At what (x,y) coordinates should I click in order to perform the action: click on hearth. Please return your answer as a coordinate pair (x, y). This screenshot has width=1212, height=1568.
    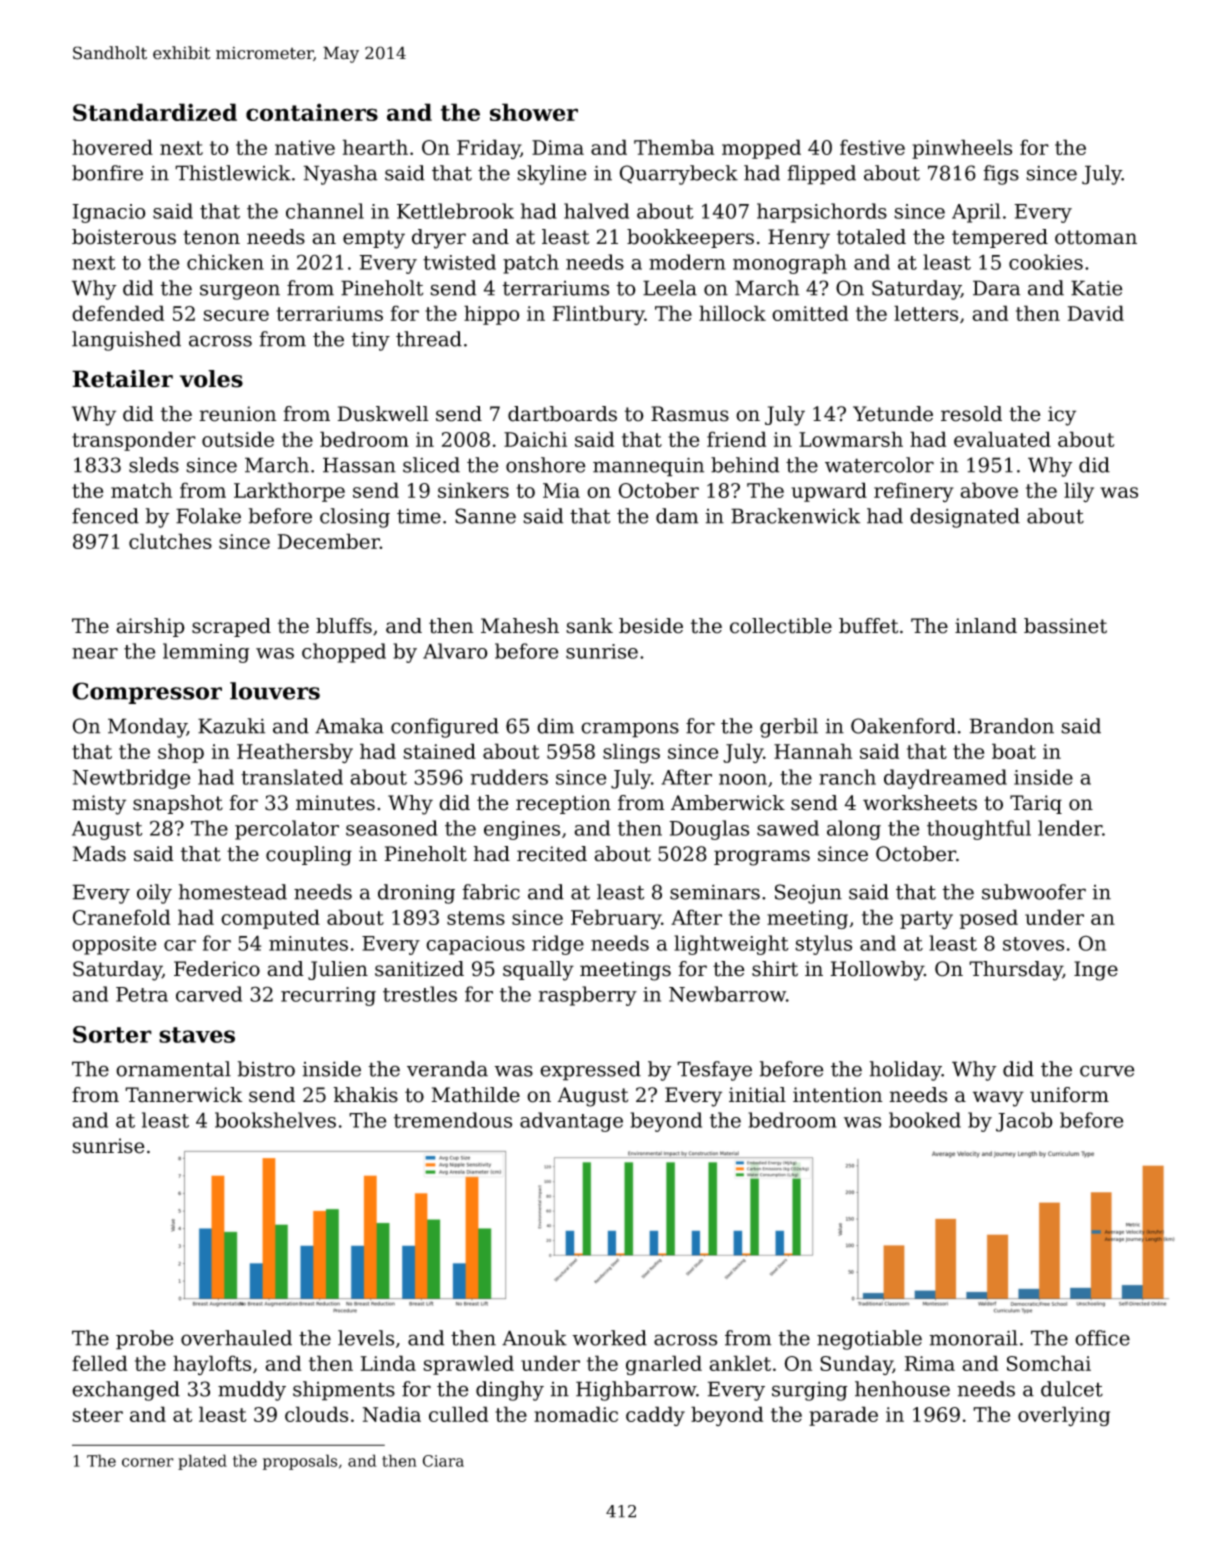
    Looking at the image, I should click on (375, 147).
